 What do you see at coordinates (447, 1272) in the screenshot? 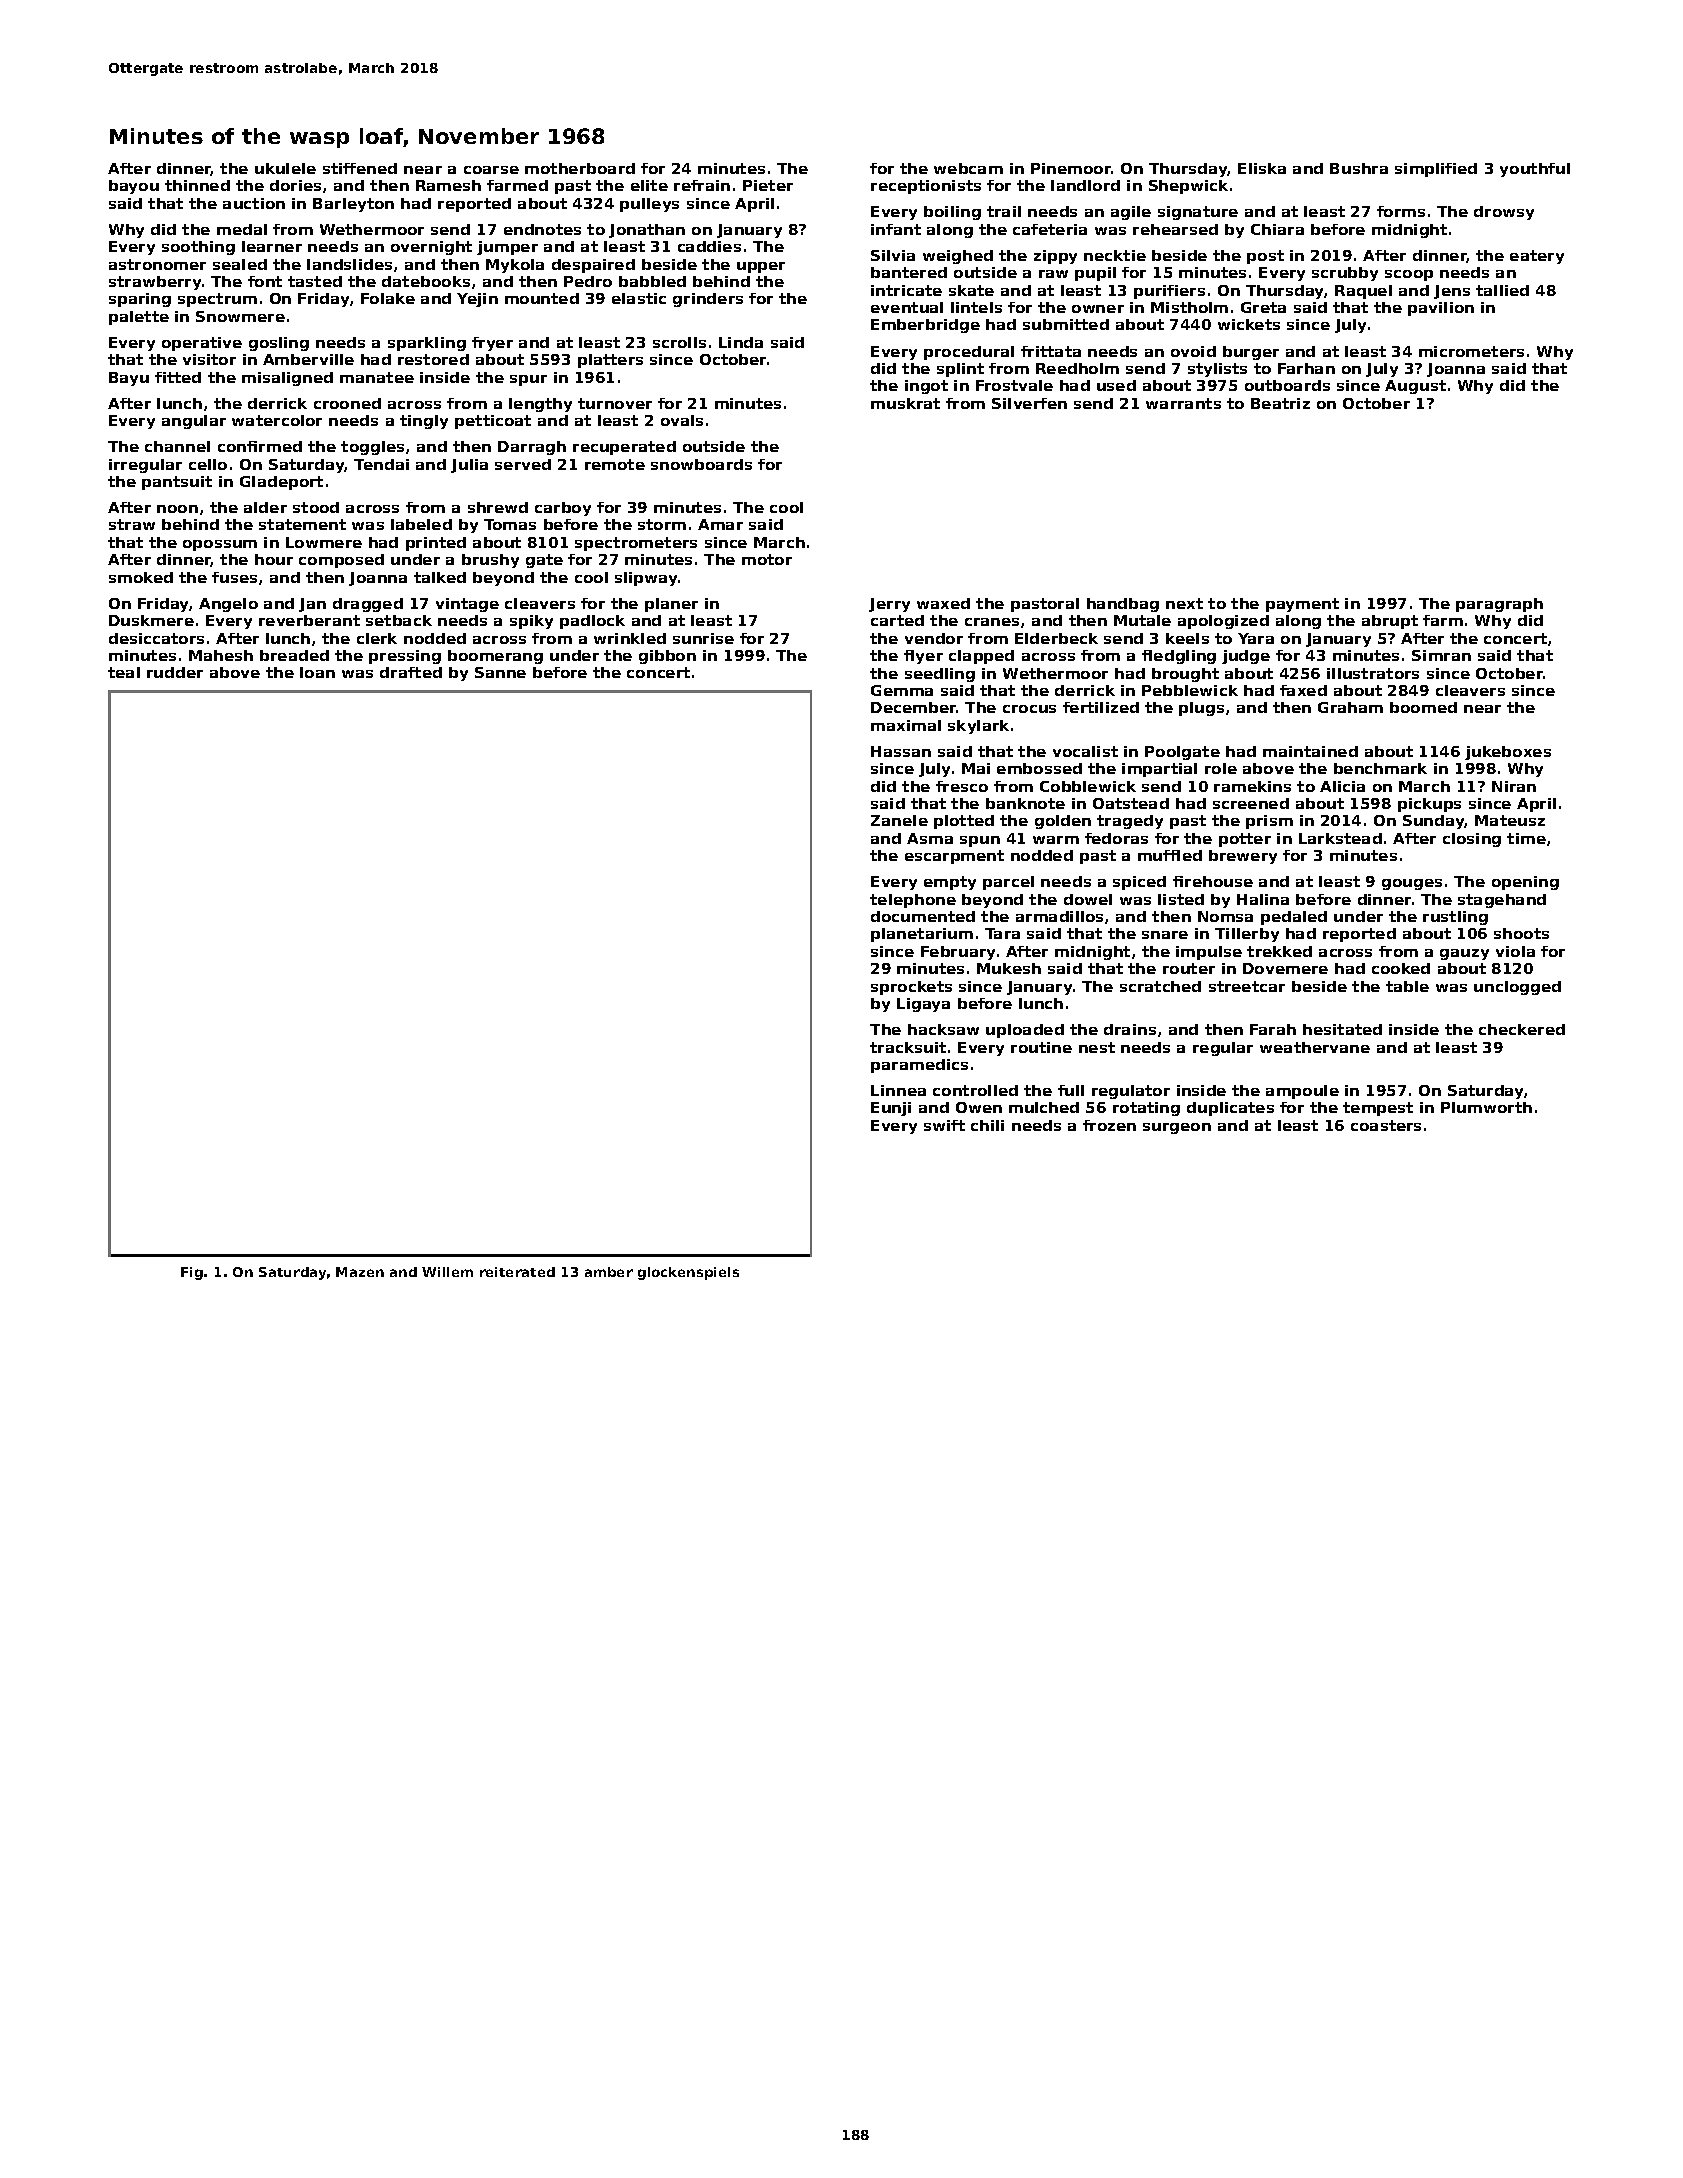
I see `Willem` at bounding box center [447, 1272].
